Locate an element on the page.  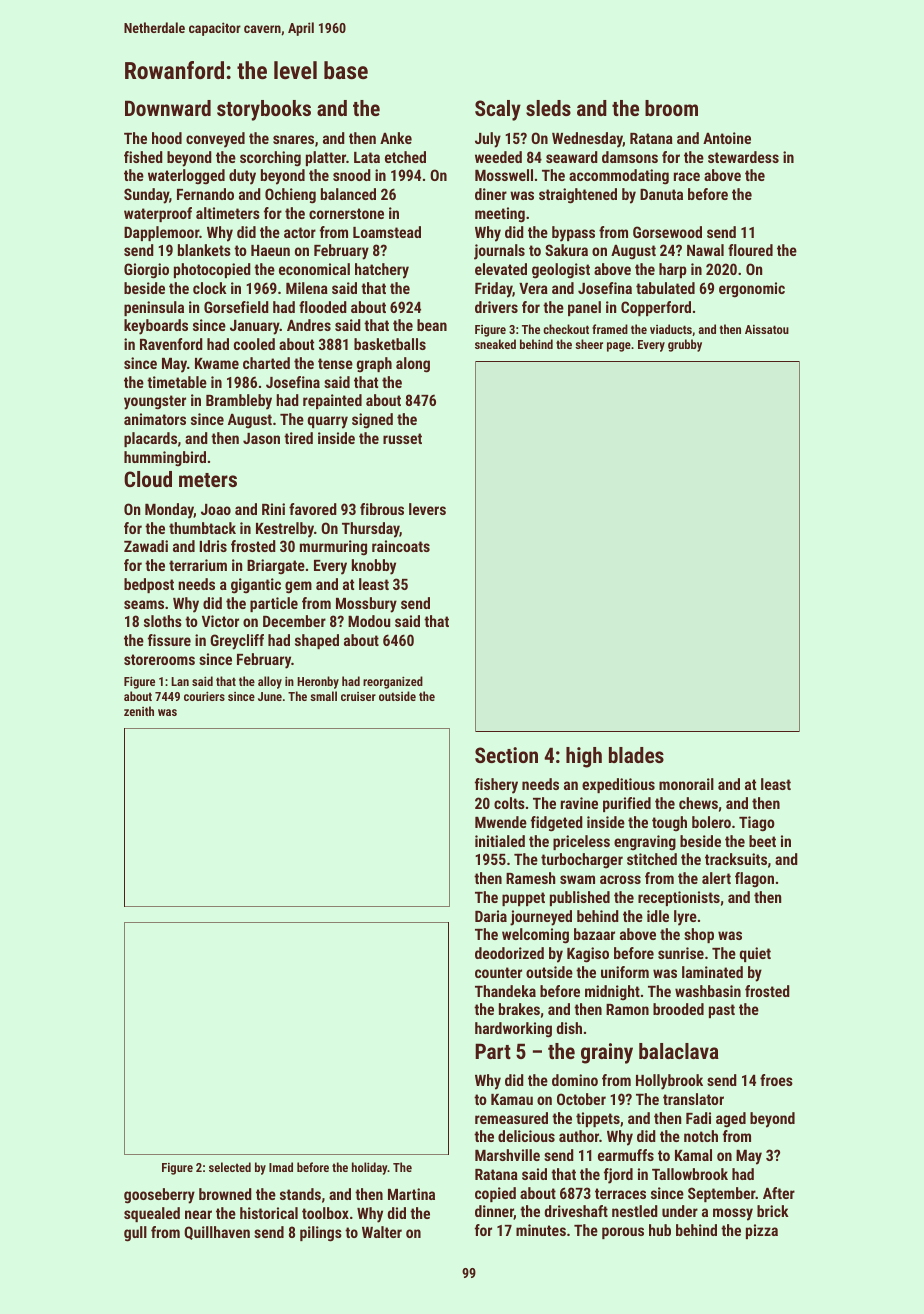
Downward is located at coordinates (168, 108).
